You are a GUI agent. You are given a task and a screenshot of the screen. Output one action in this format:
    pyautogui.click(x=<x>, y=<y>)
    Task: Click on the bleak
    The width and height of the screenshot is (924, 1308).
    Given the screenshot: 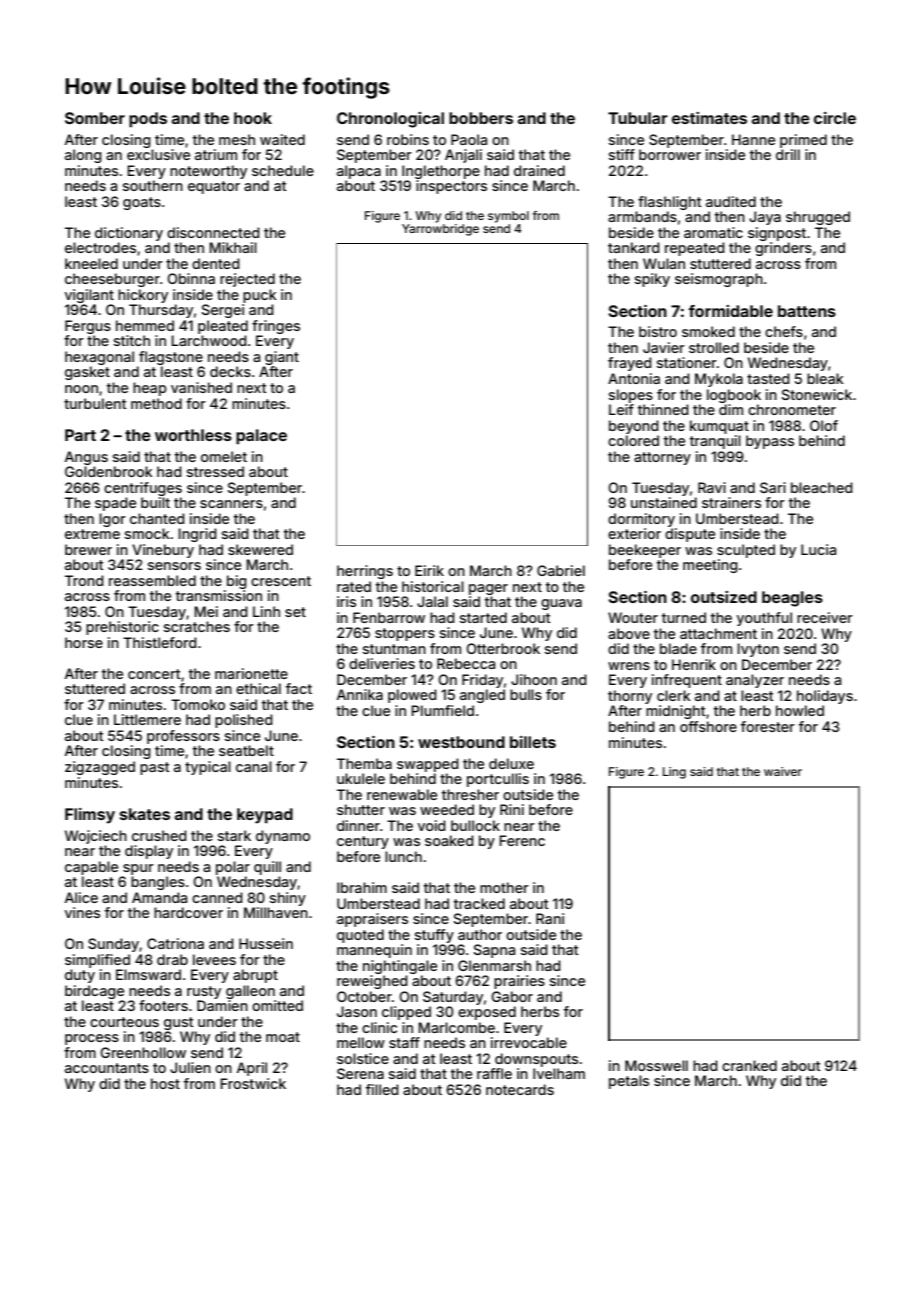 What is the action you would take?
    pyautogui.click(x=825, y=378)
